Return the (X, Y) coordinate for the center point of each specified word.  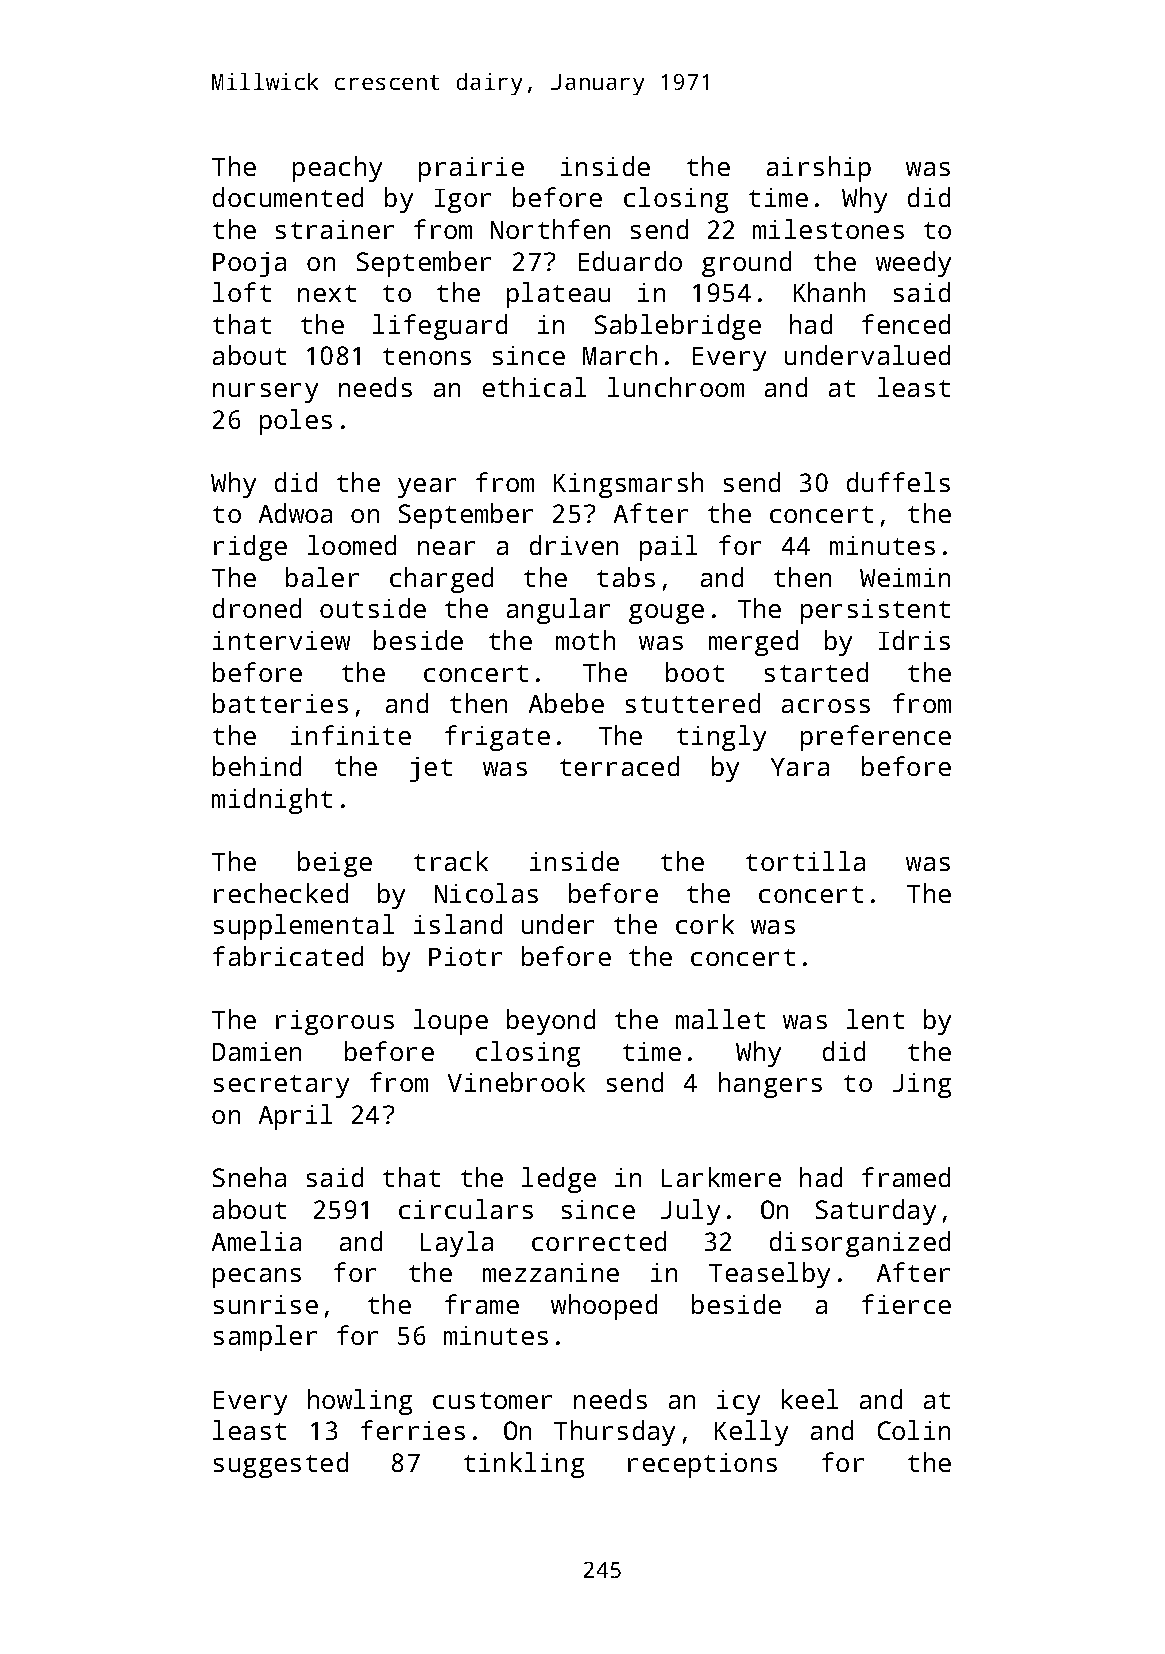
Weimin (905, 577)
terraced (619, 766)
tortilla (805, 861)
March (620, 355)
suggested (281, 1465)
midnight (272, 801)
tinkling (524, 1465)
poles (296, 422)
